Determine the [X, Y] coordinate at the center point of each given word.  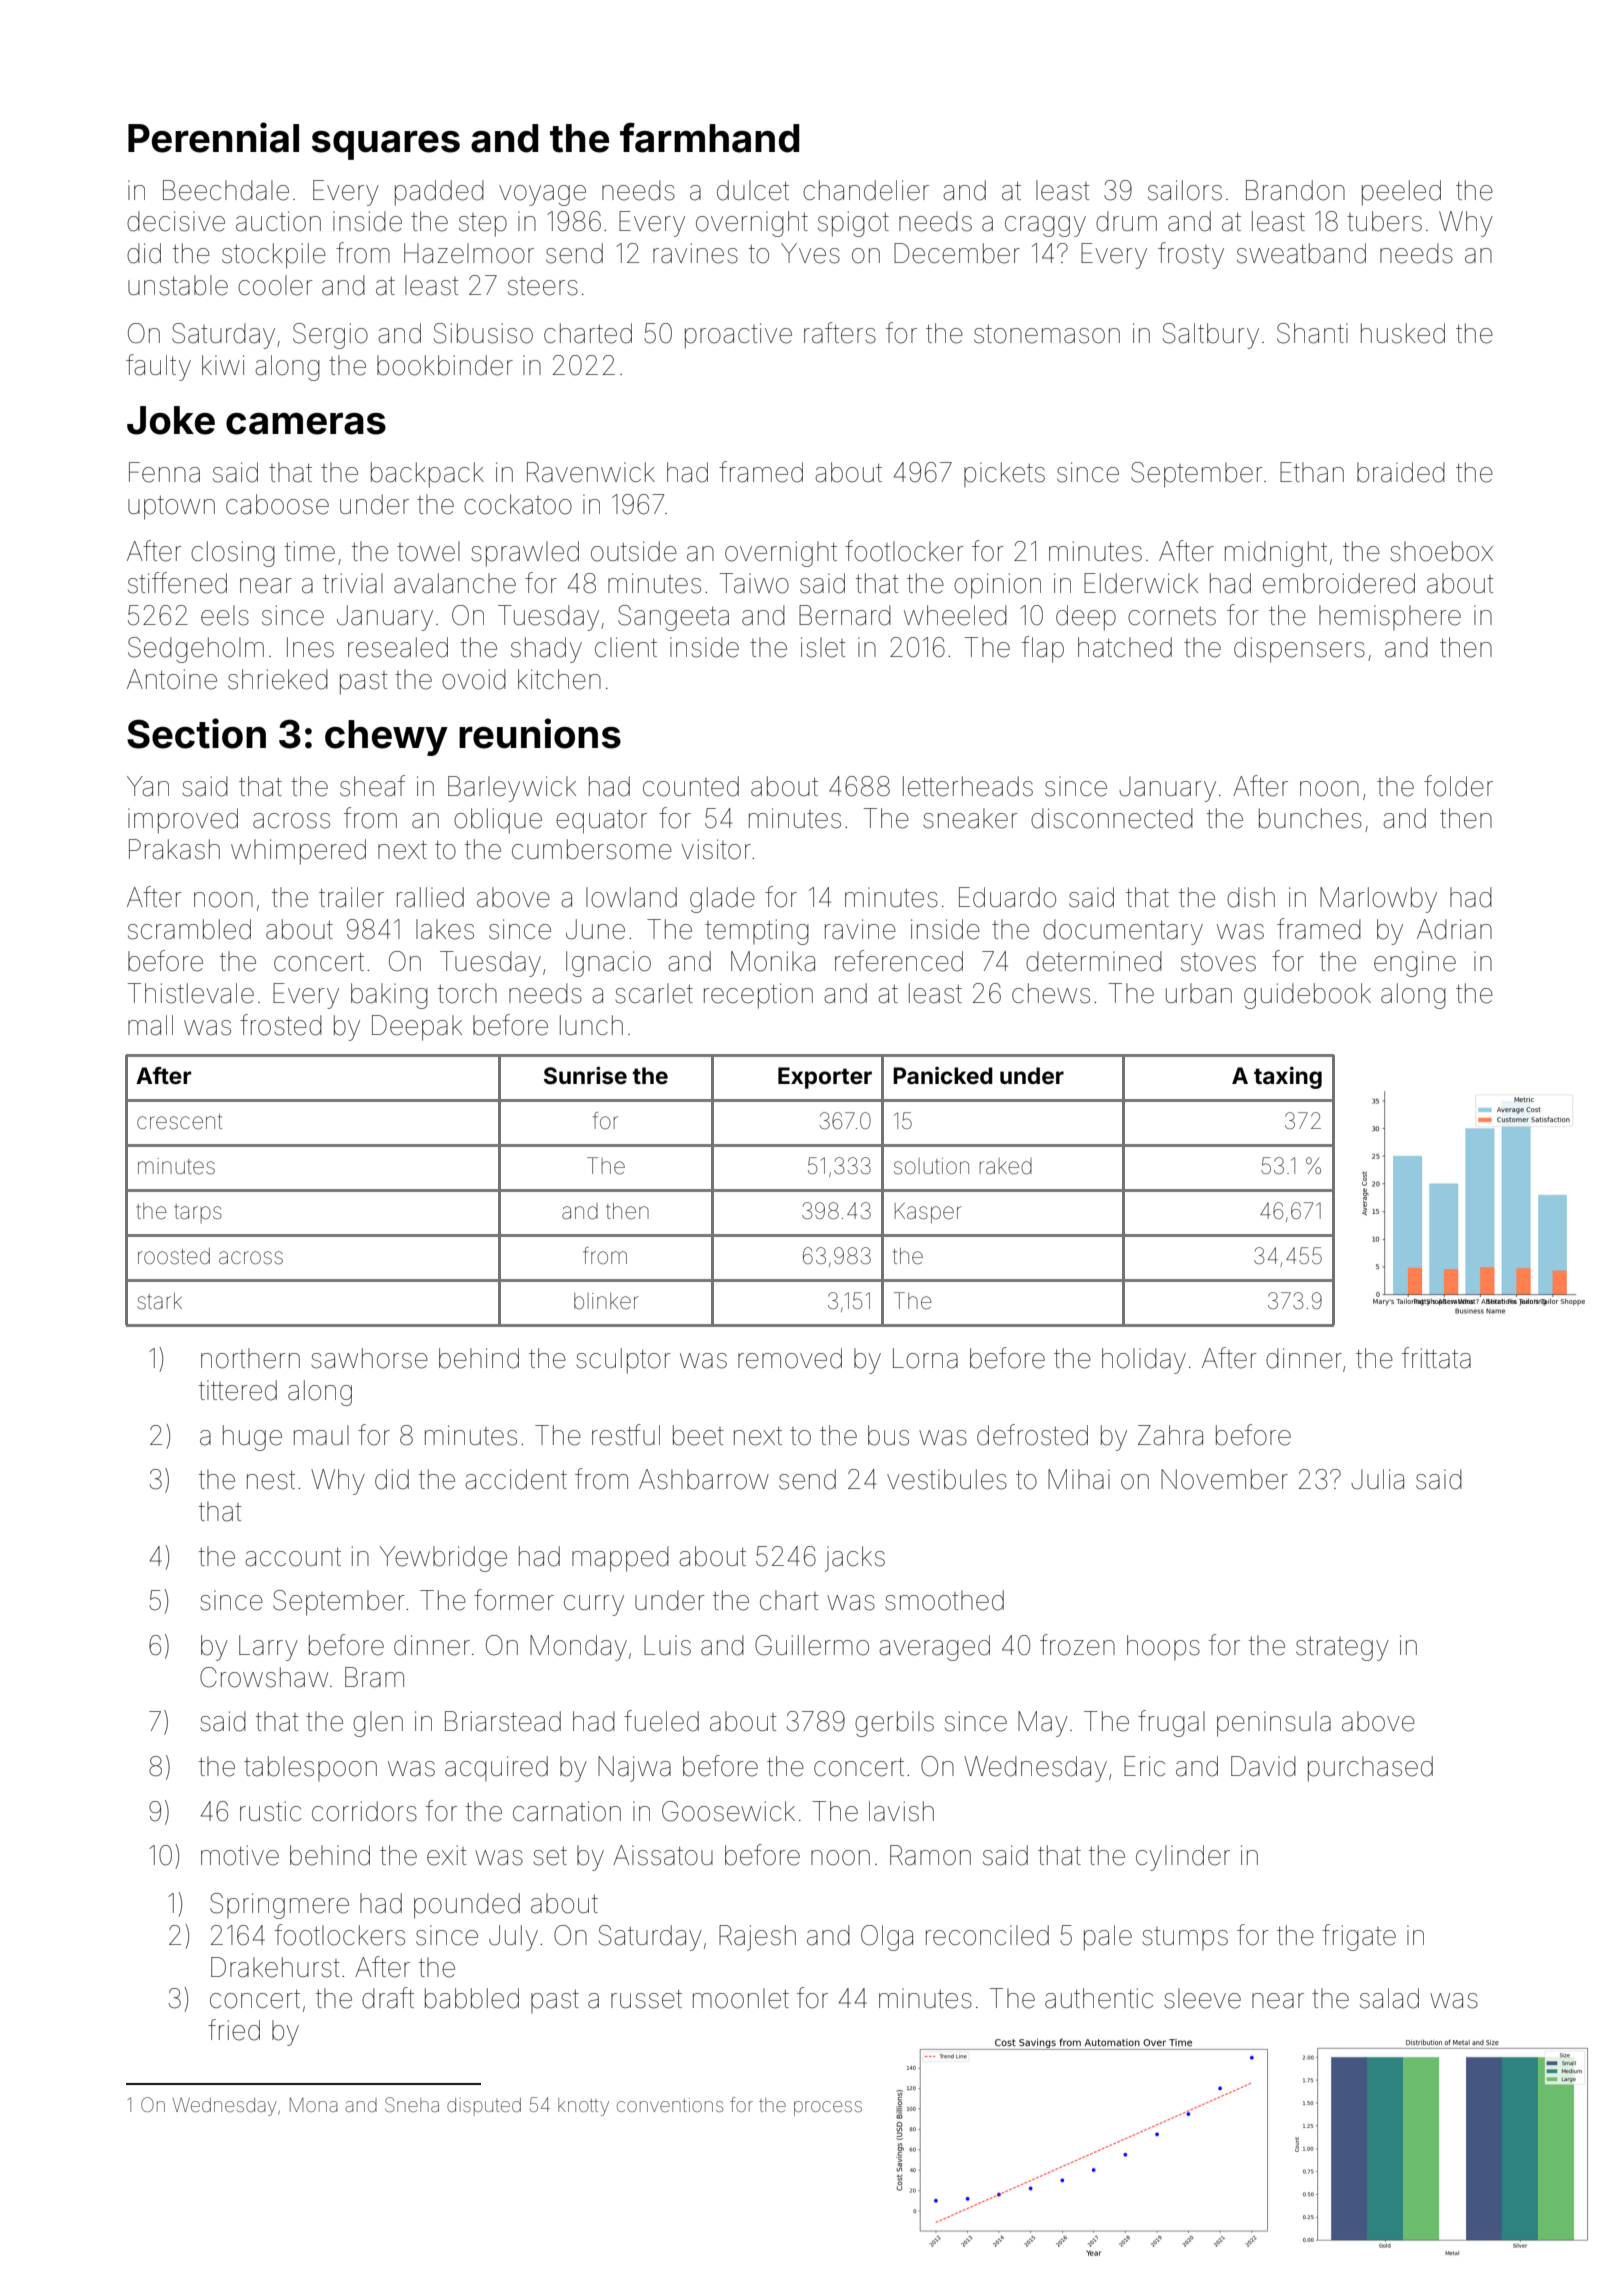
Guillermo [812, 1645]
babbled [472, 1998]
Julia [1377, 1479]
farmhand [709, 138]
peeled [1401, 193]
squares [386, 145]
